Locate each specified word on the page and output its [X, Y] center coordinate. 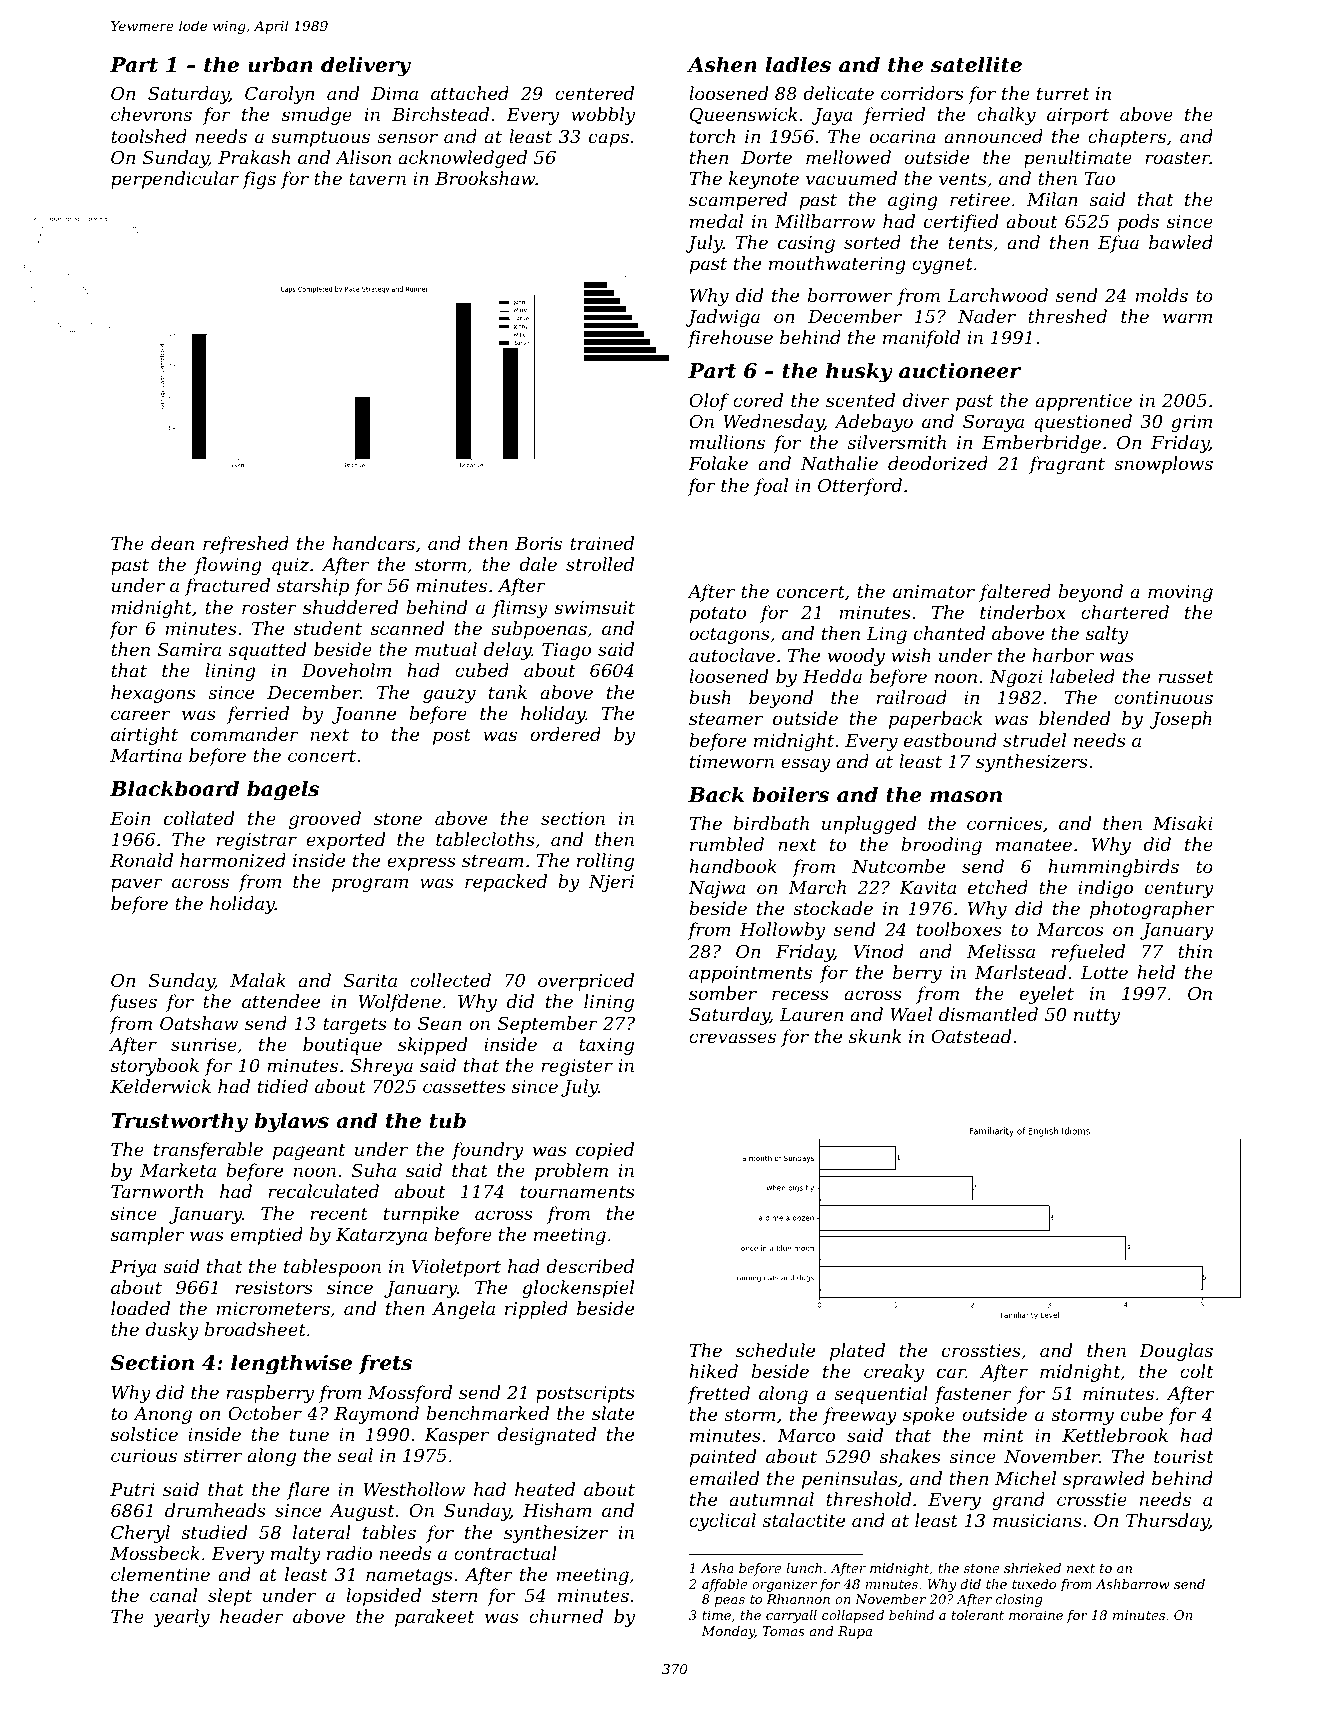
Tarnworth [157, 1191]
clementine [160, 1574]
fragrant [1067, 465]
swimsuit [595, 607]
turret [1063, 94]
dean [172, 543]
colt [1196, 1371]
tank [508, 692]
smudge [317, 116]
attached [470, 93]
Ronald [141, 860]
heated [545, 1489]
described [590, 1266]
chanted [949, 633]
